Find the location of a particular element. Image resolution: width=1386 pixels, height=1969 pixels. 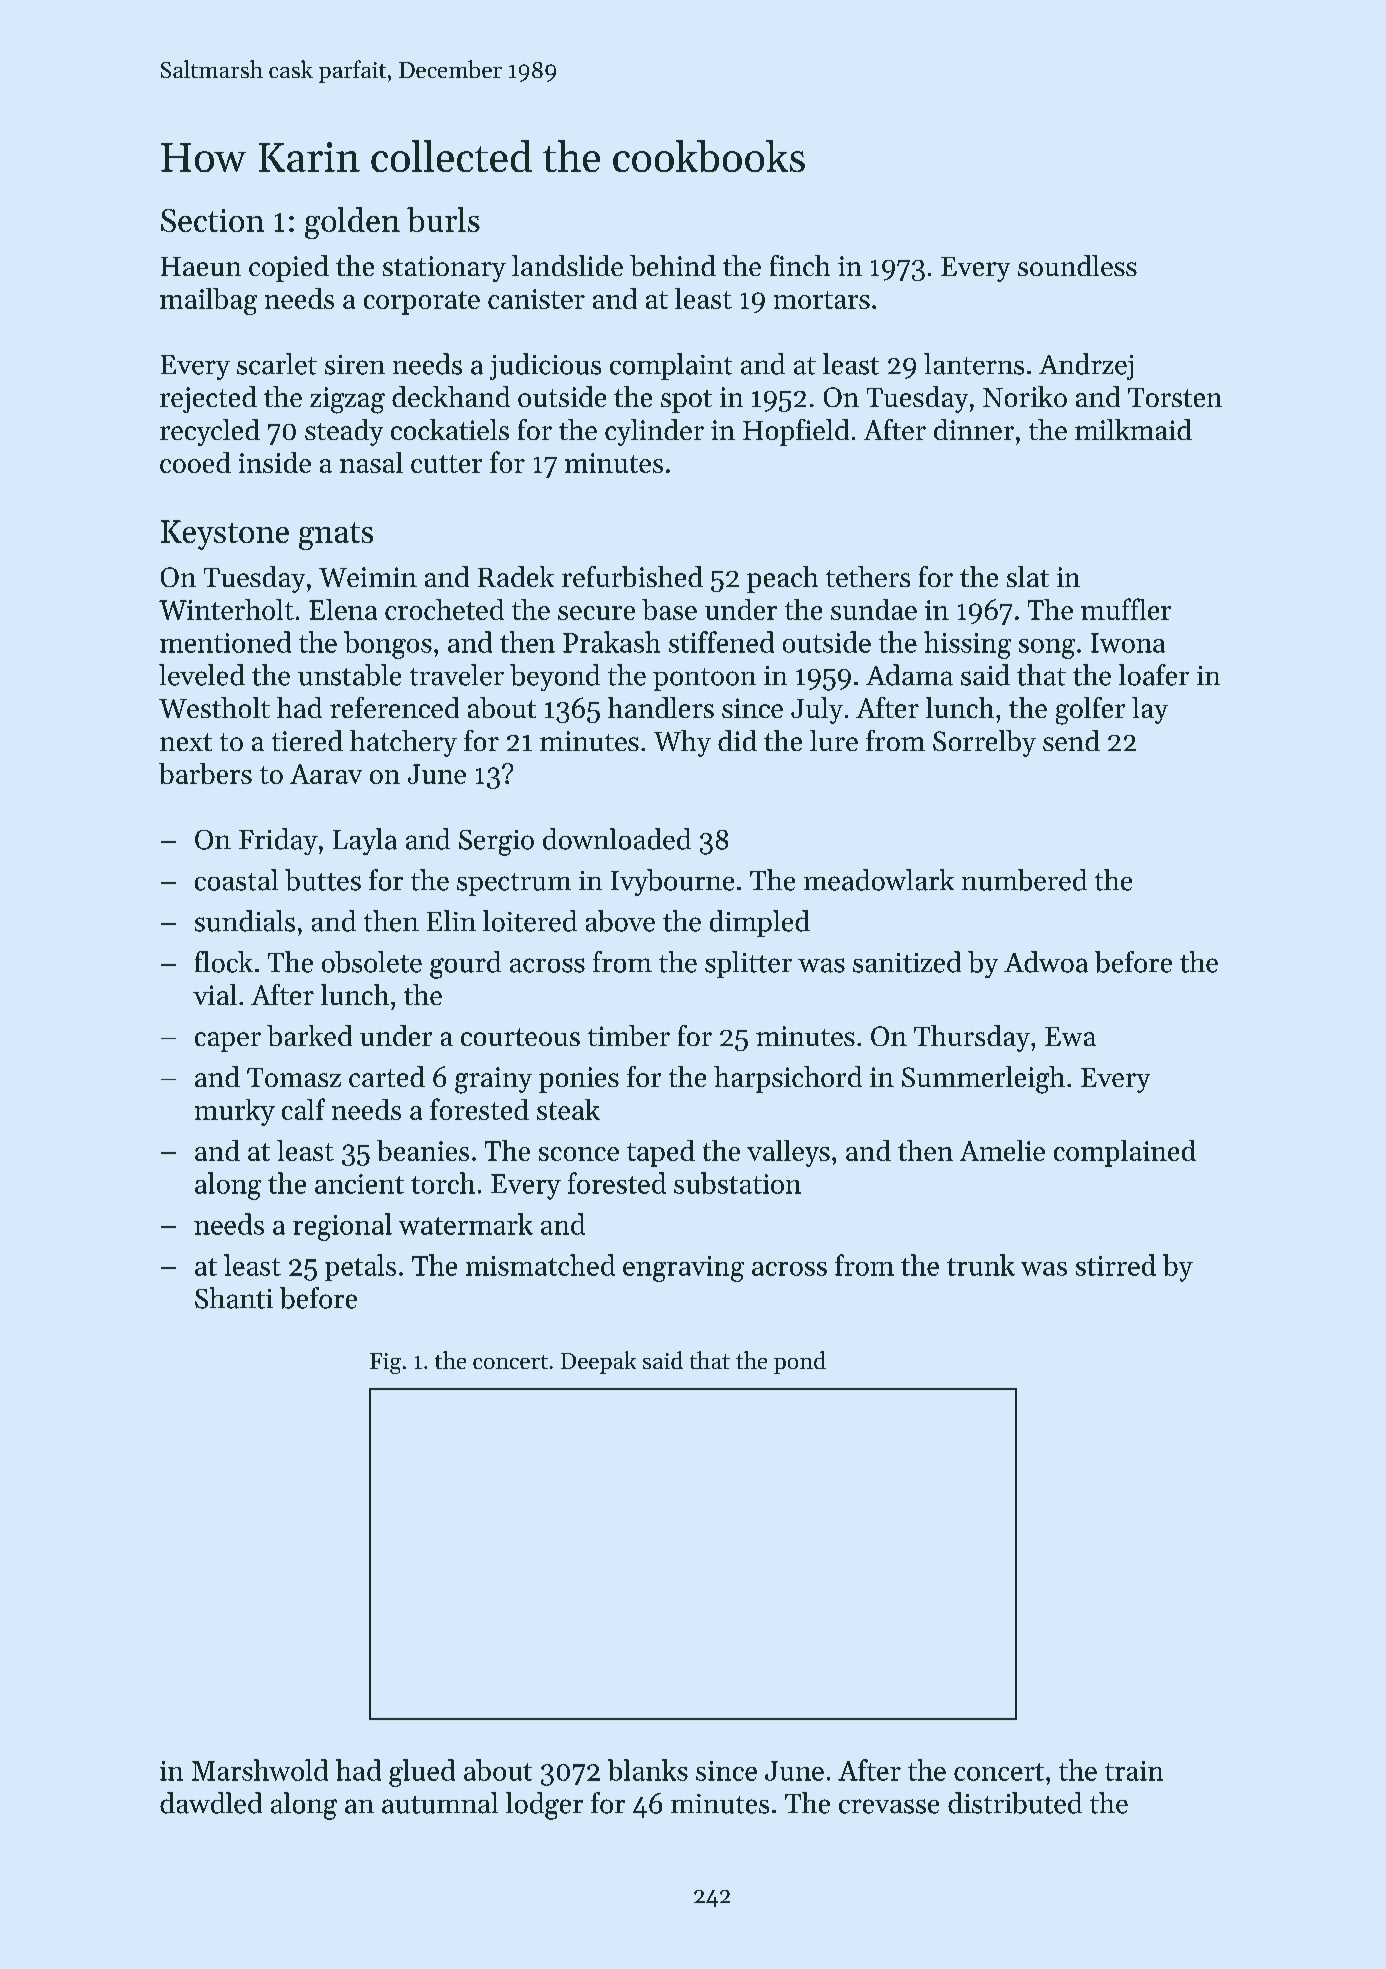

landslide is located at coordinates (567, 265).
